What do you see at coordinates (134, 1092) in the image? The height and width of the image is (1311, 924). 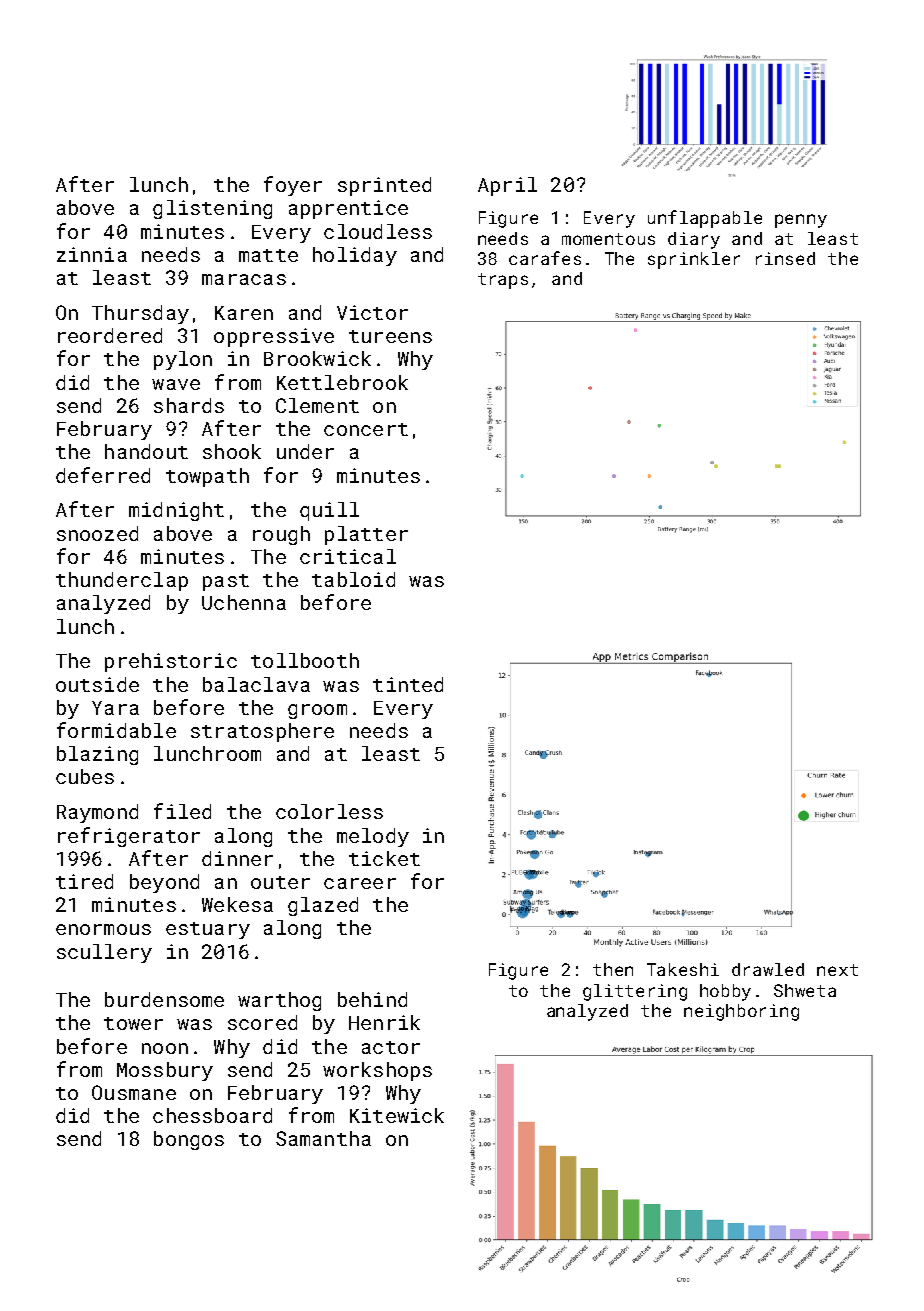 I see `Ousmane` at bounding box center [134, 1092].
